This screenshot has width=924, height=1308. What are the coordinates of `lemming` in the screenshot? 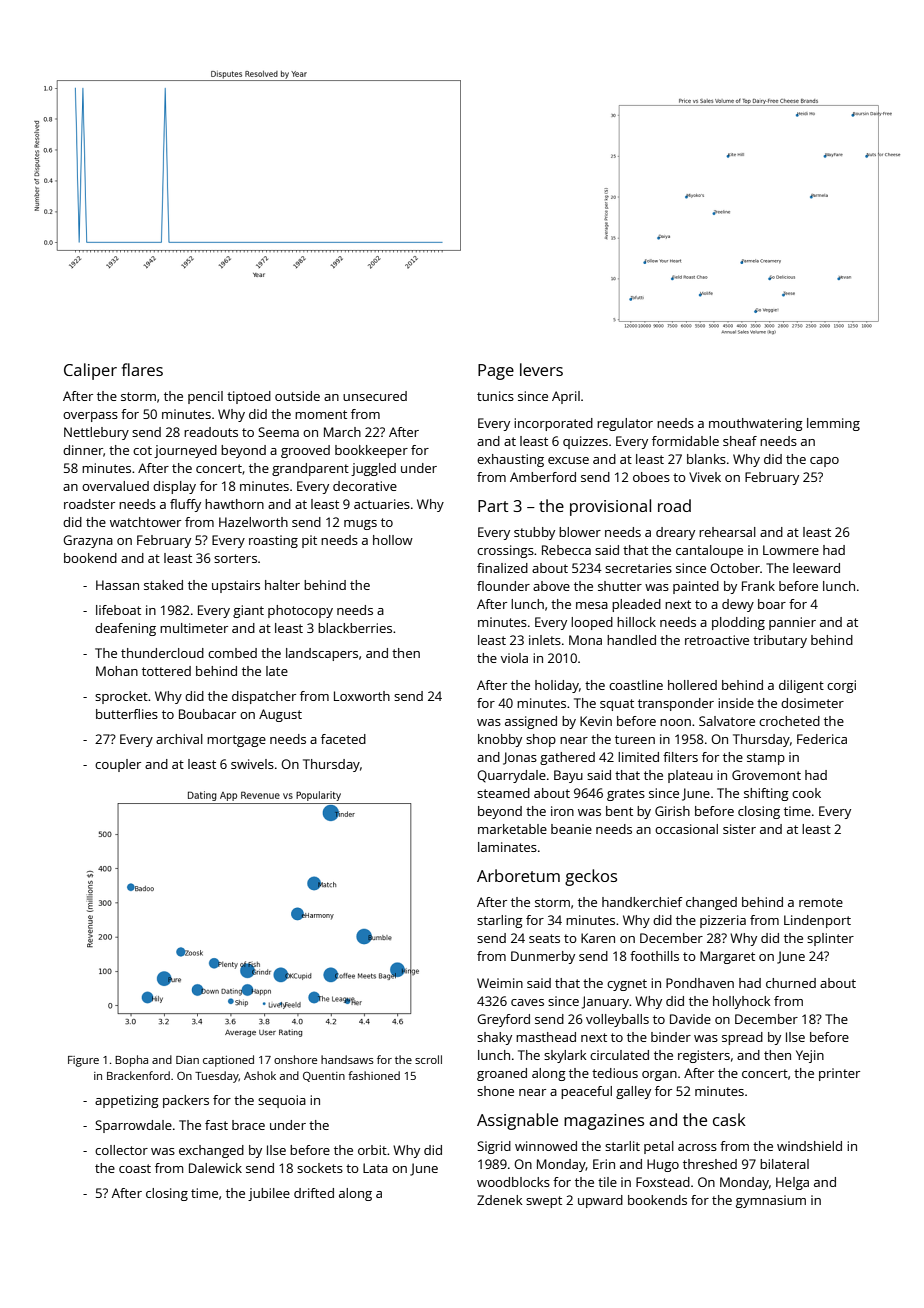 It's located at (833, 424).
